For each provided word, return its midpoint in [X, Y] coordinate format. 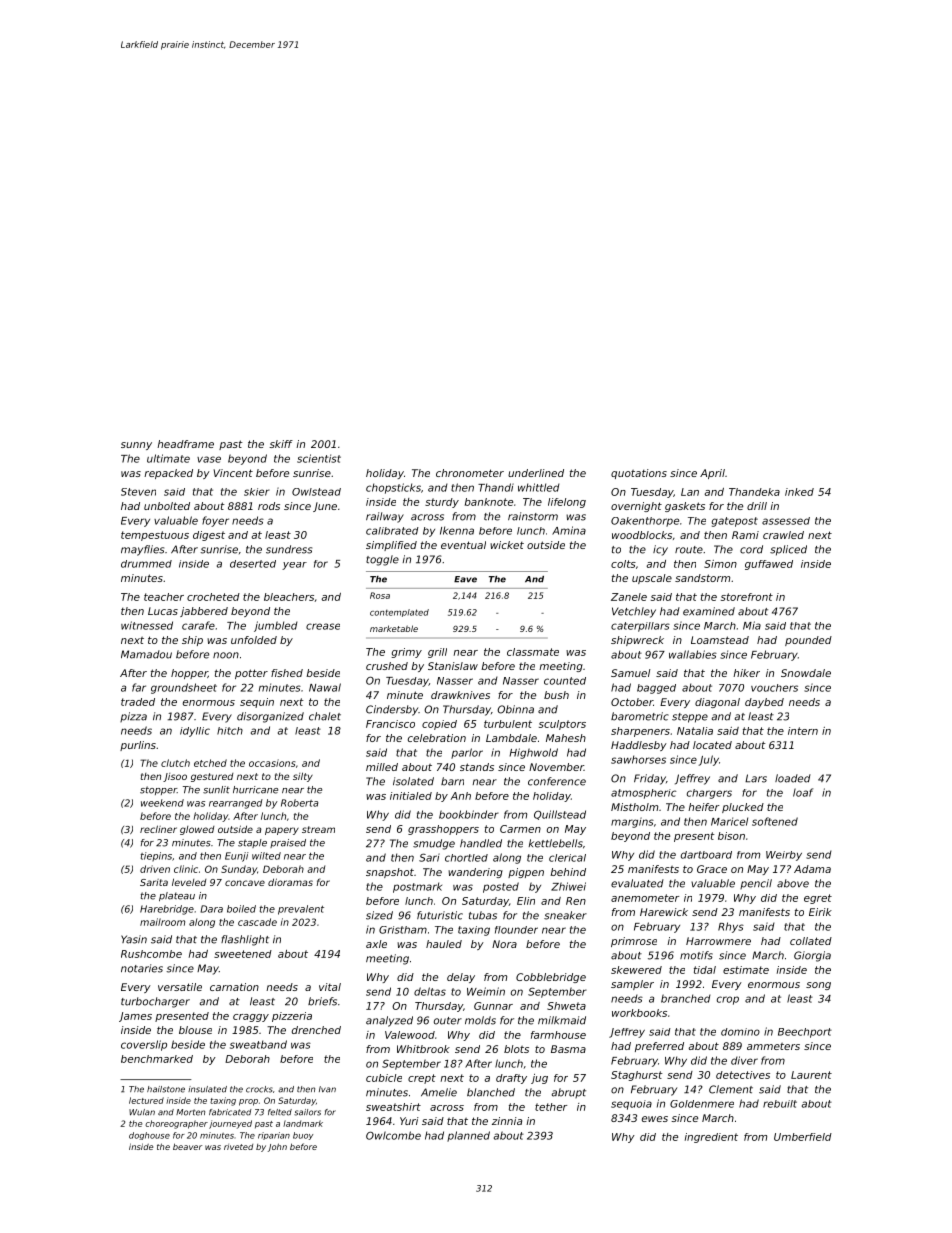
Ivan [327, 1089]
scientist [319, 458]
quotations [639, 474]
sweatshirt [393, 1107]
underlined [536, 473]
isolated [413, 781]
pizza [133, 717]
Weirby [784, 856]
